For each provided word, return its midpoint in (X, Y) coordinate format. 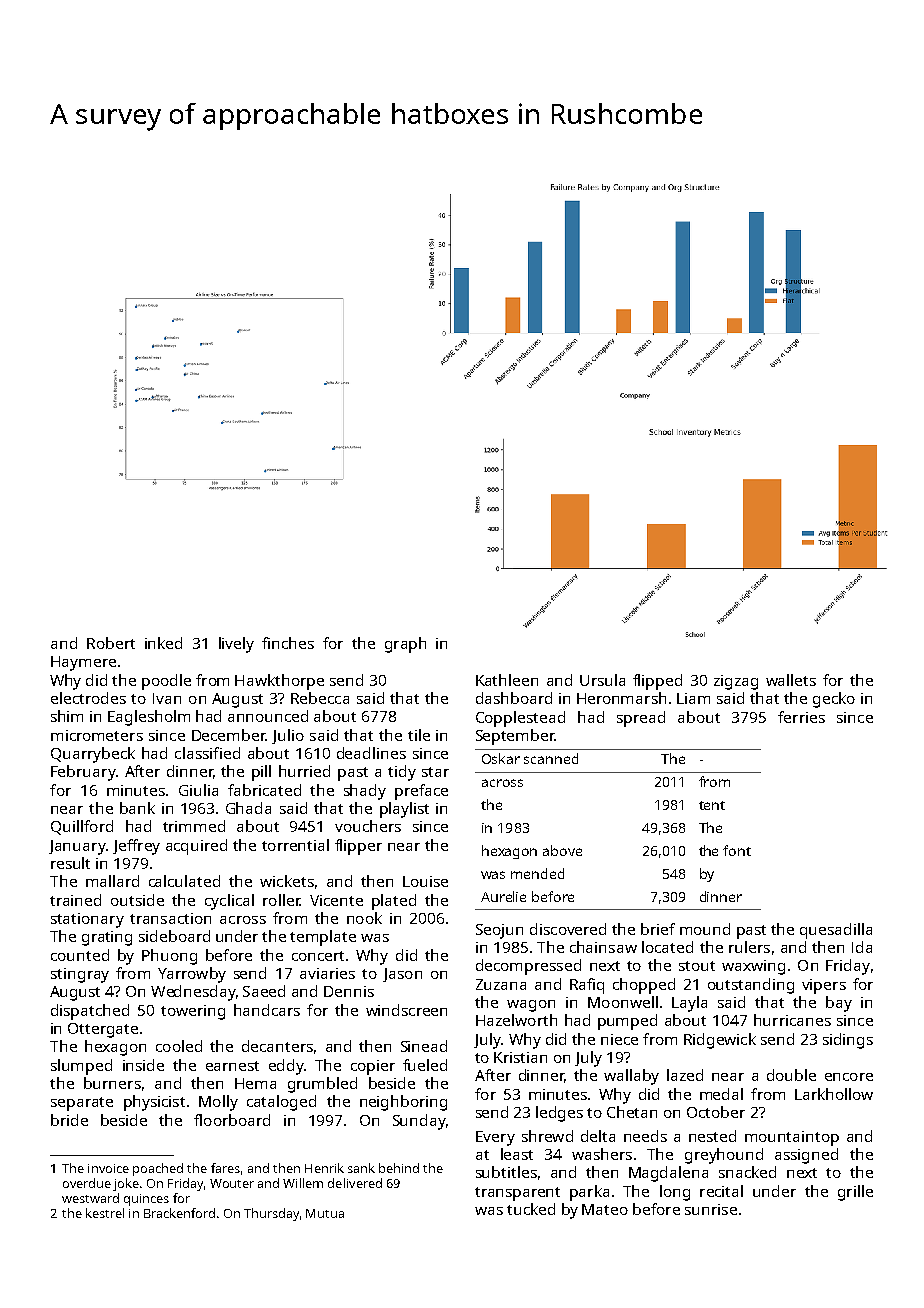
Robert (111, 643)
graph (405, 645)
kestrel (105, 1213)
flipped (657, 682)
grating (107, 938)
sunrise (711, 1209)
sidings (848, 1041)
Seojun (499, 931)
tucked (531, 1209)
